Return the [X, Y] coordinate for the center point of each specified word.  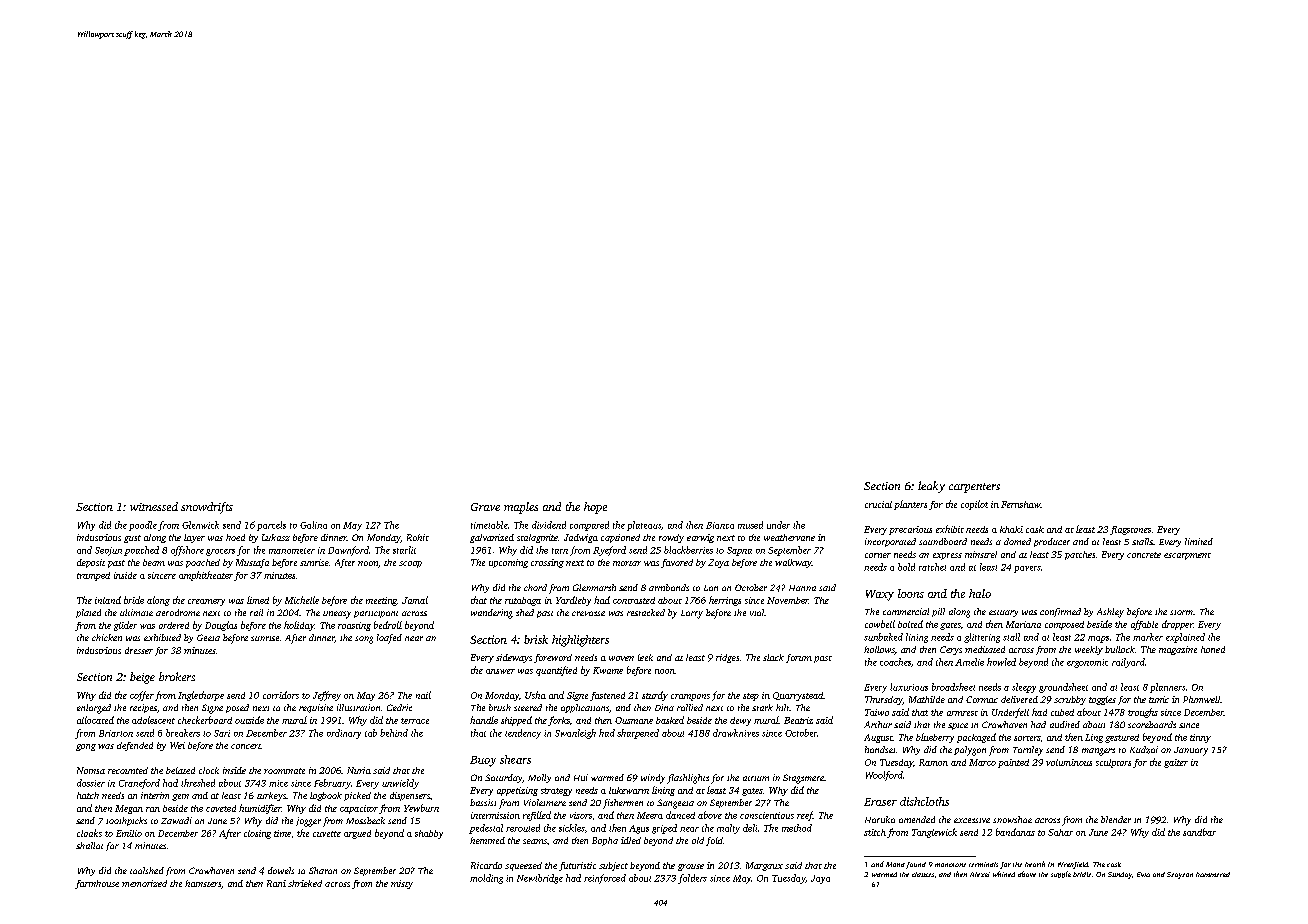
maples [521, 508]
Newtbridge [540, 879]
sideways [514, 658]
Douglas [221, 626]
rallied [690, 707]
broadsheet [953, 687]
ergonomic [1087, 663]
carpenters [974, 488]
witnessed [154, 506]
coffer [142, 696]
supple [1061, 874]
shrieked [305, 883]
